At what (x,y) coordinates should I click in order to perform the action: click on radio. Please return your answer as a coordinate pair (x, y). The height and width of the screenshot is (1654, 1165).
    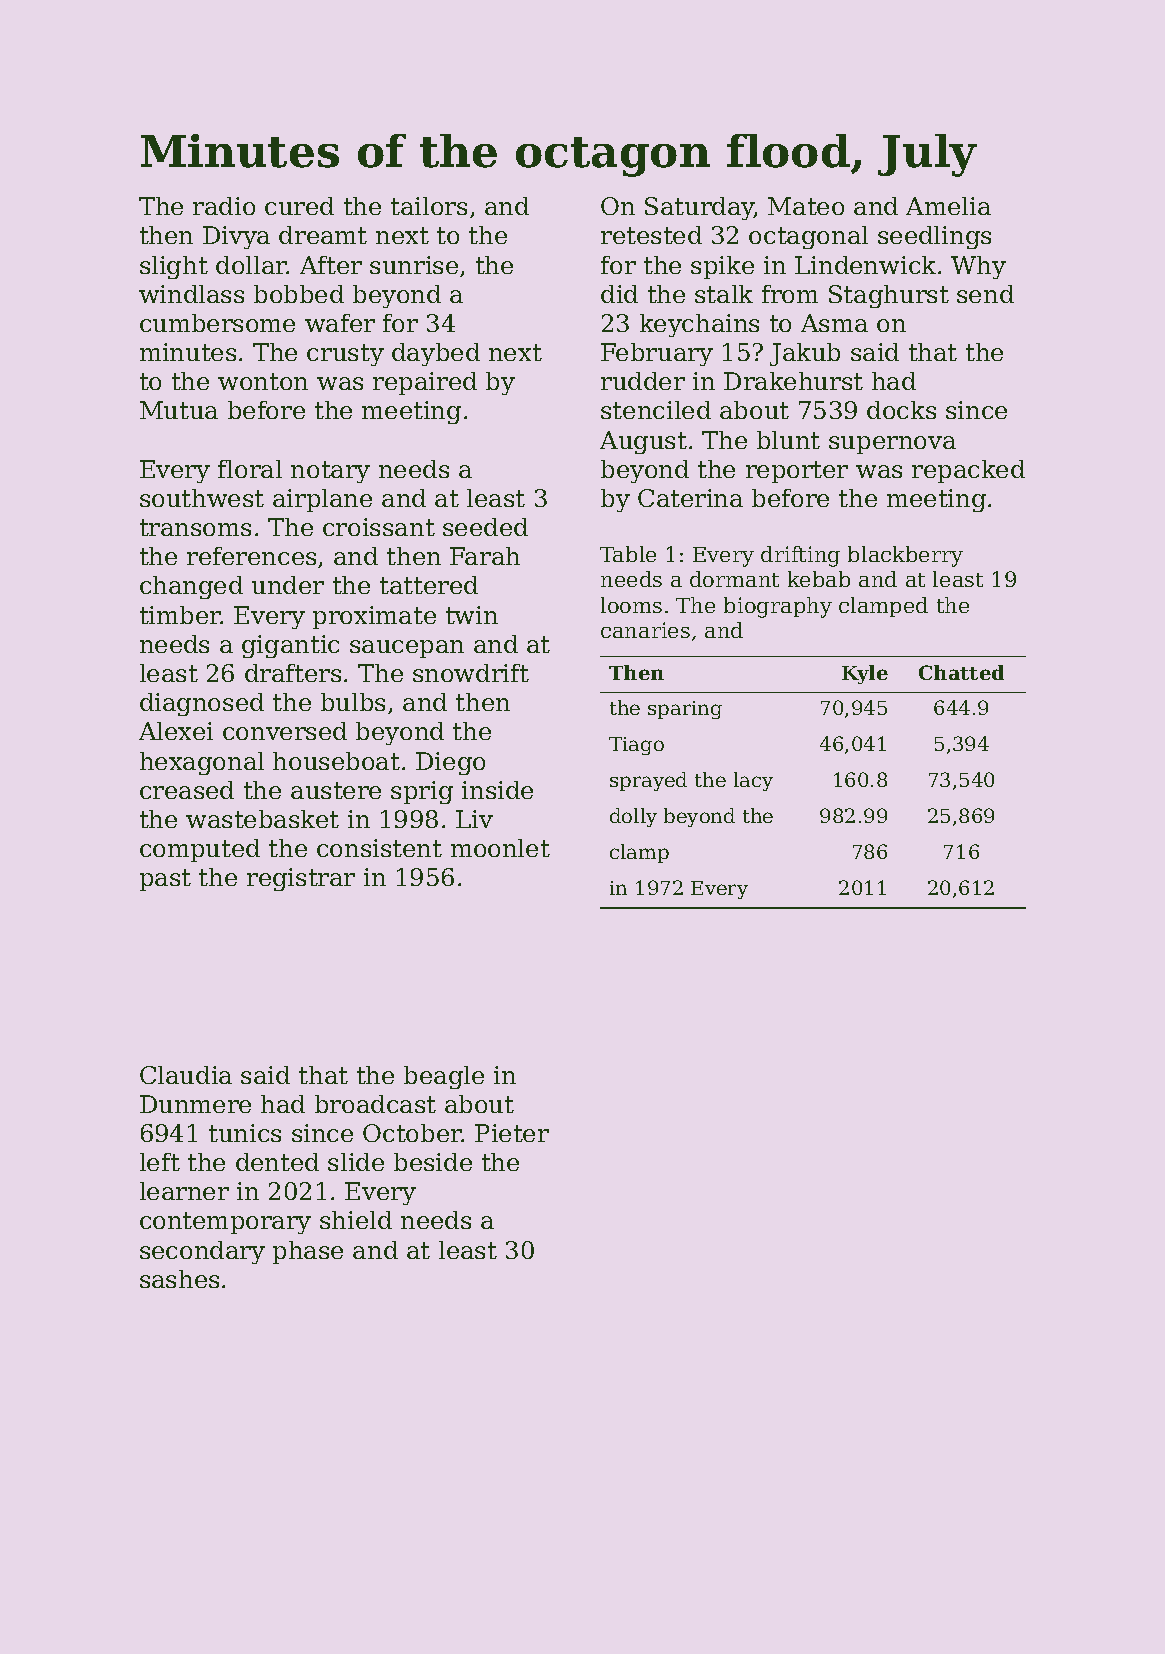
    Looking at the image, I should click on (224, 206).
